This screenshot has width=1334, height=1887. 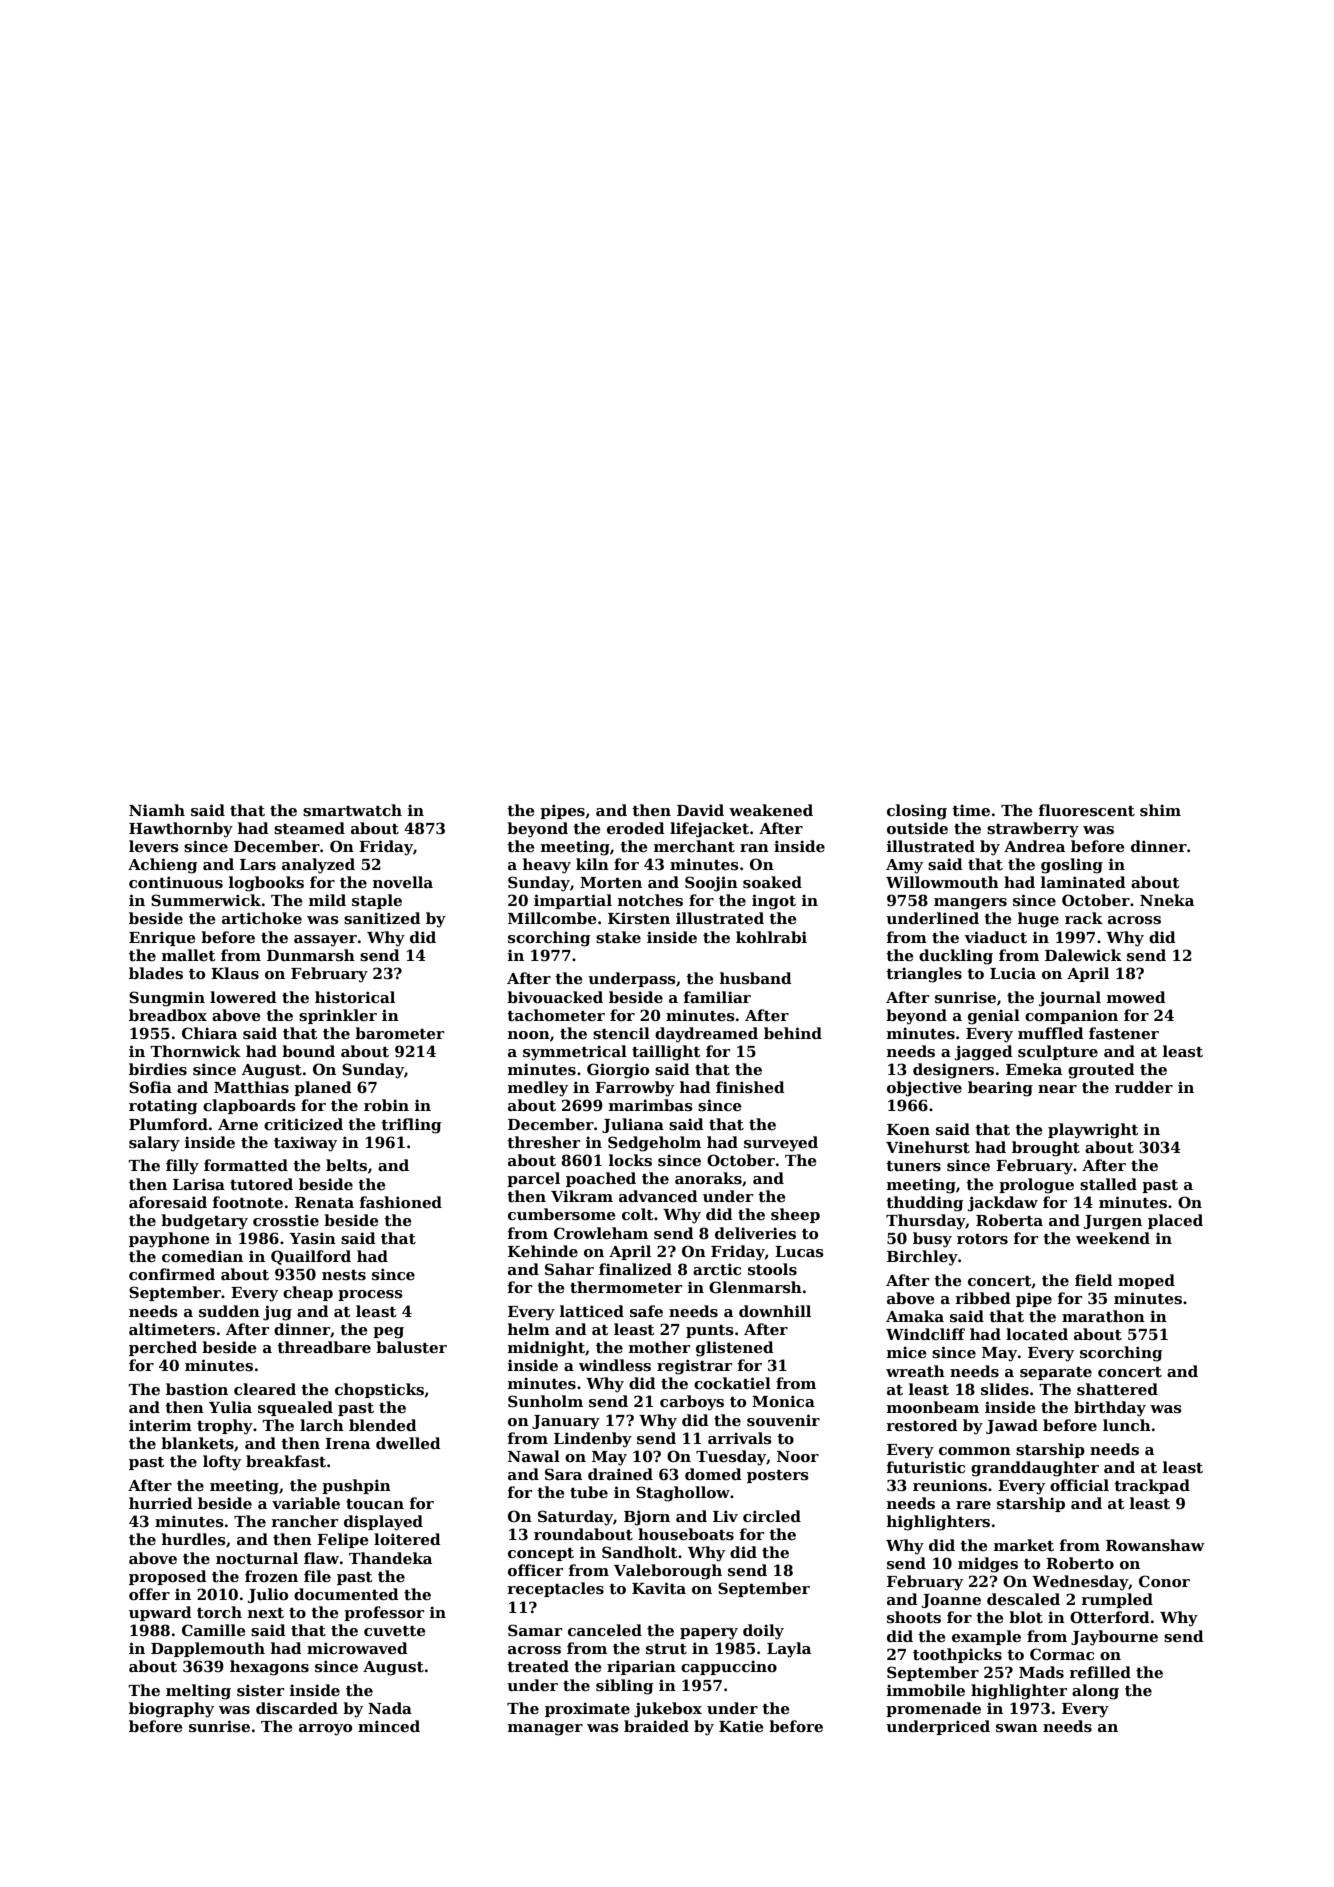 I want to click on Windcliff, so click(x=925, y=1334).
